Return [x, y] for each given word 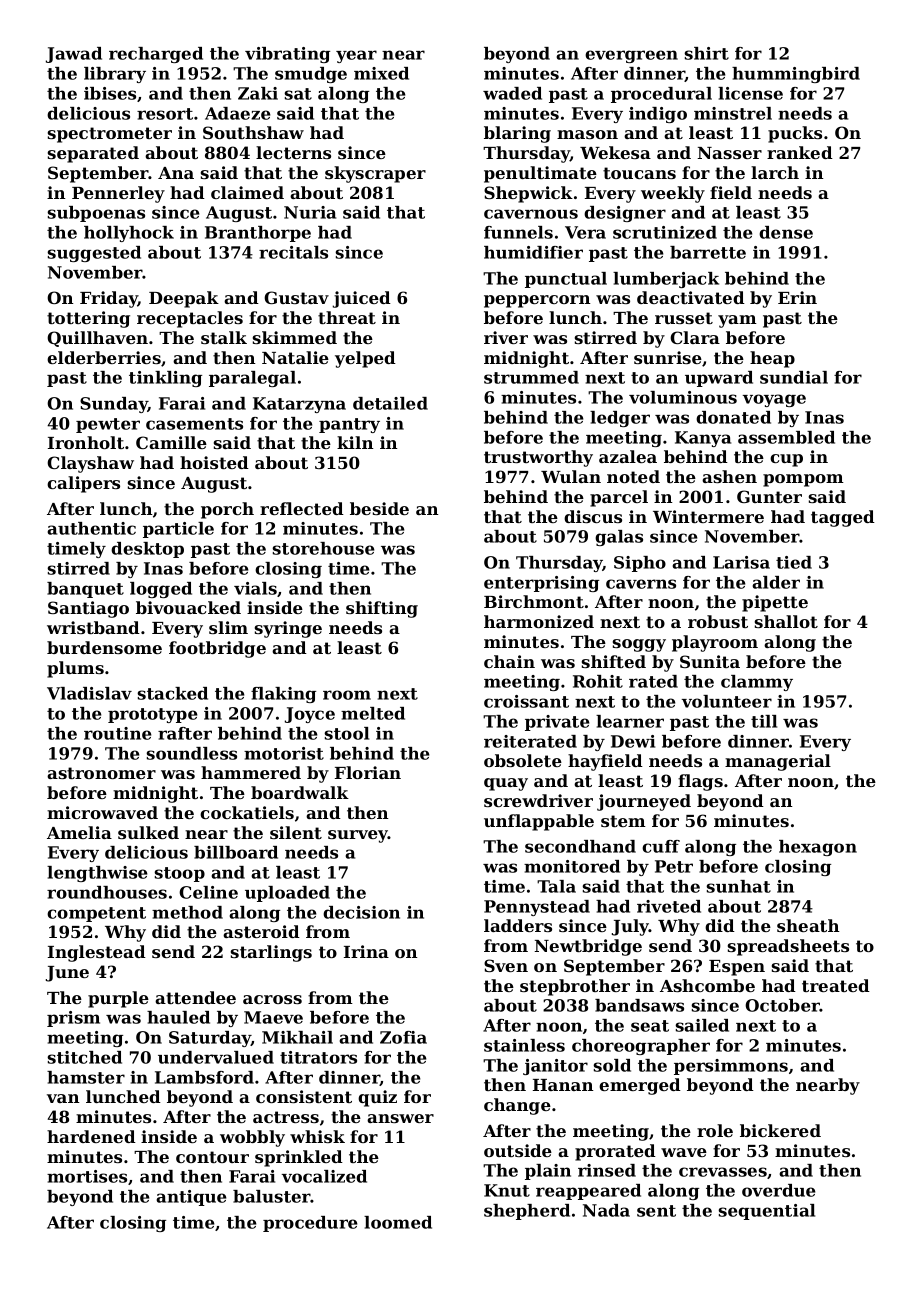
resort [165, 114]
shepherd [527, 1212]
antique [191, 1198]
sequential [766, 1212]
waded [512, 93]
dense [786, 232]
